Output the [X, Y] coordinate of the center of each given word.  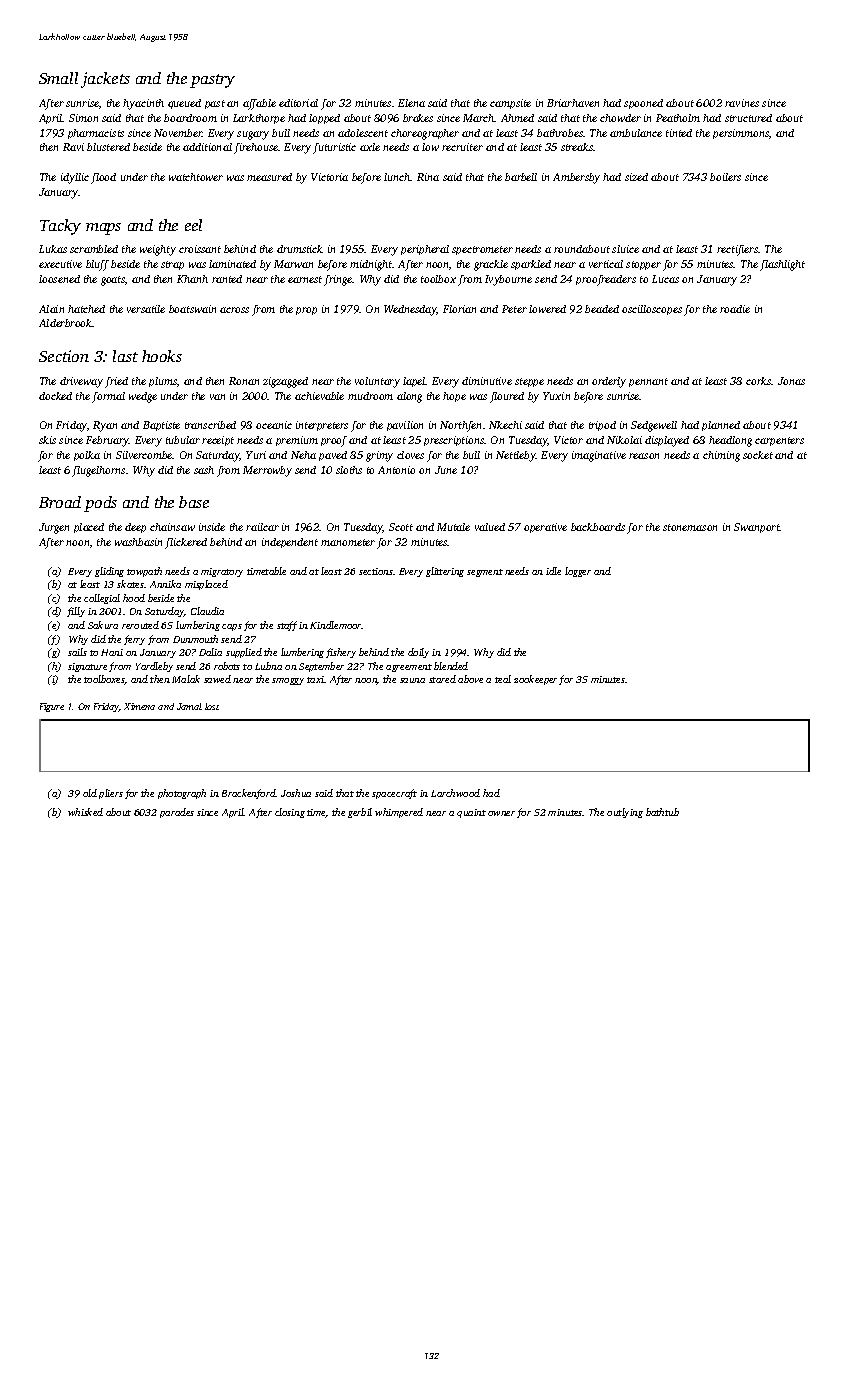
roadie [735, 309]
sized [636, 177]
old [90, 793]
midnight [371, 265]
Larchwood [455, 793]
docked [55, 396]
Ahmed [517, 118]
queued [184, 104]
